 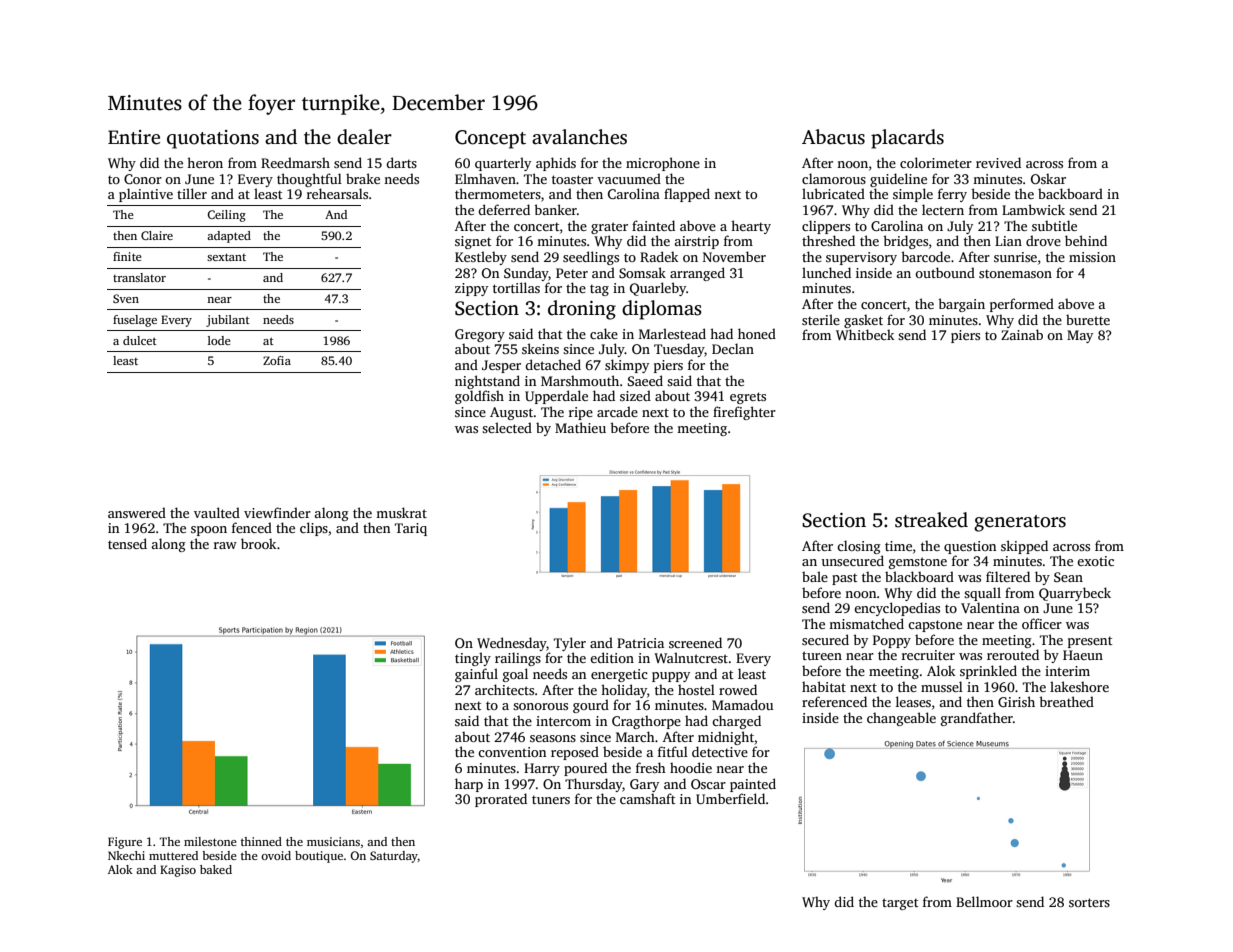 What do you see at coordinates (516, 287) in the screenshot?
I see `tortillas` at bounding box center [516, 287].
